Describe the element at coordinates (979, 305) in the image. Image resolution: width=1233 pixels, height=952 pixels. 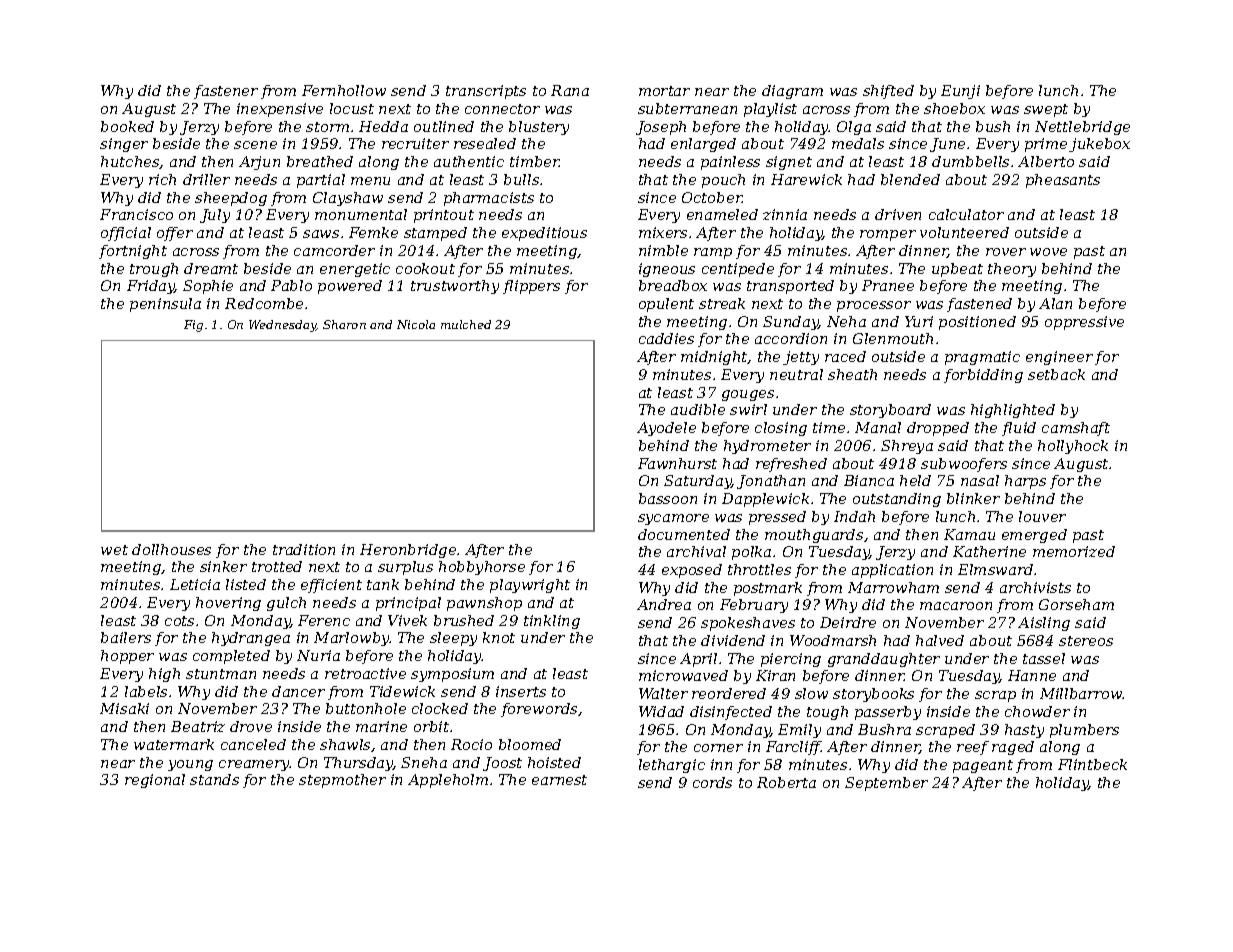
I see `fastened` at that location.
